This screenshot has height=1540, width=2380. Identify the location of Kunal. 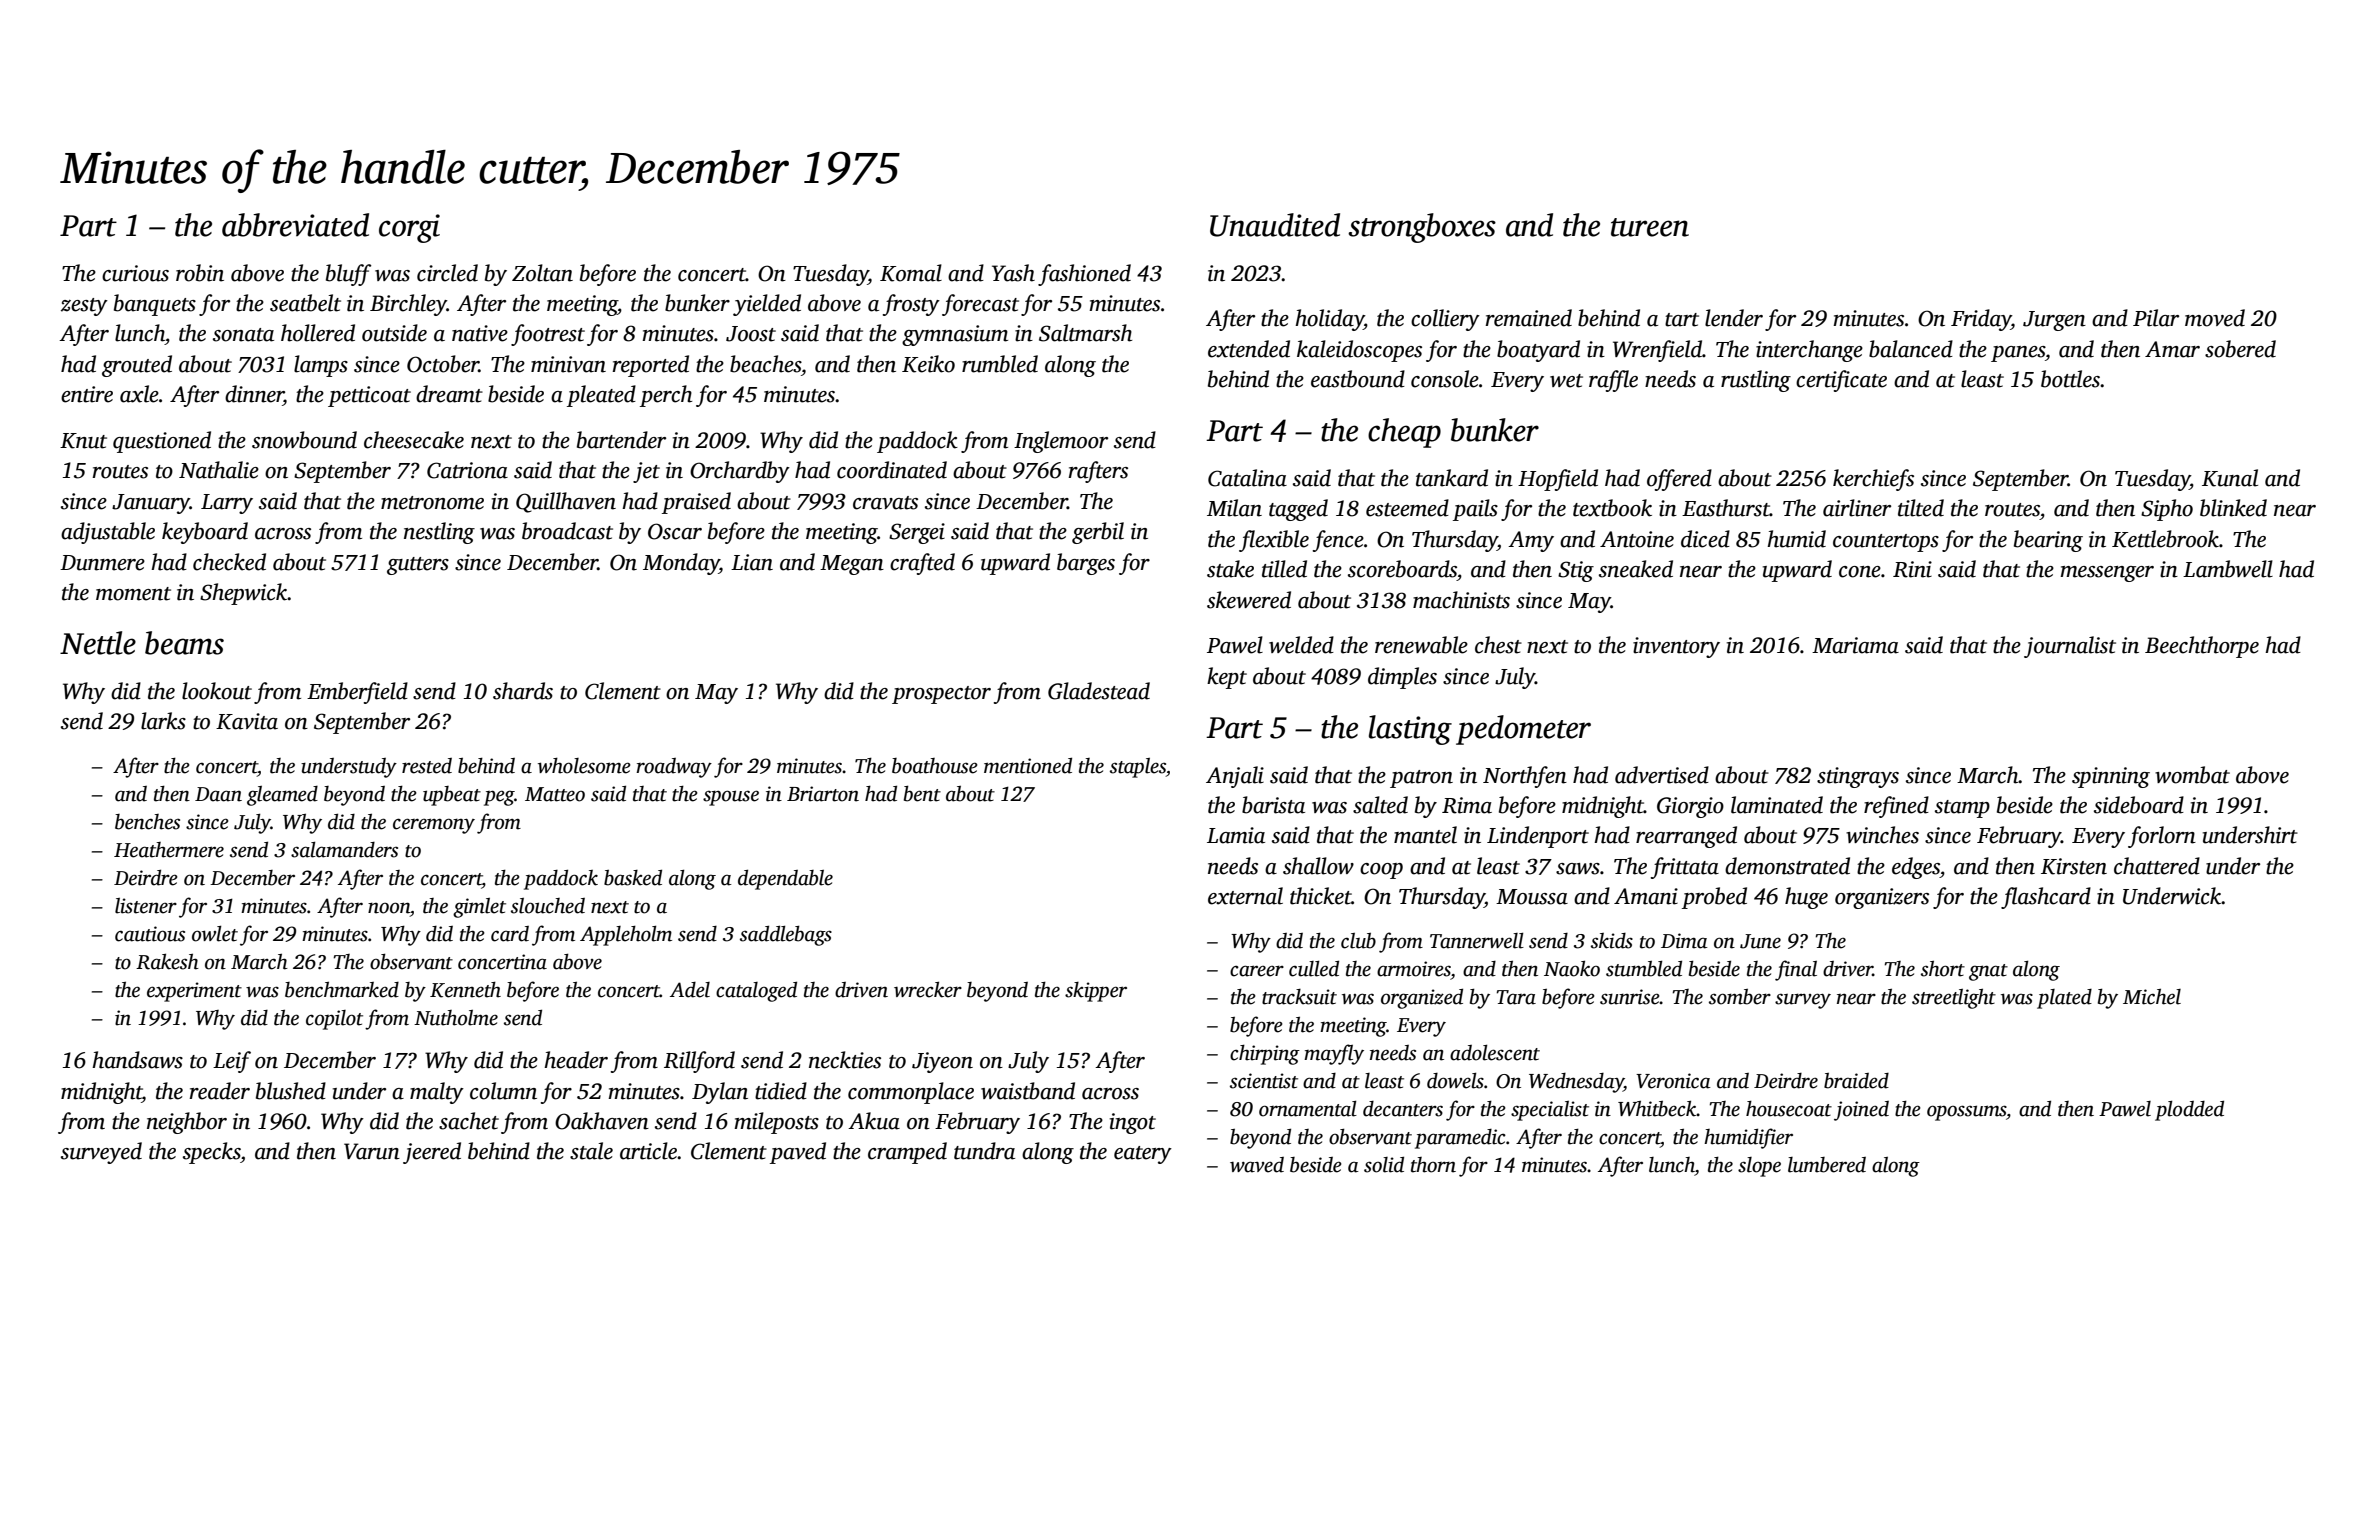
(2230, 478).
